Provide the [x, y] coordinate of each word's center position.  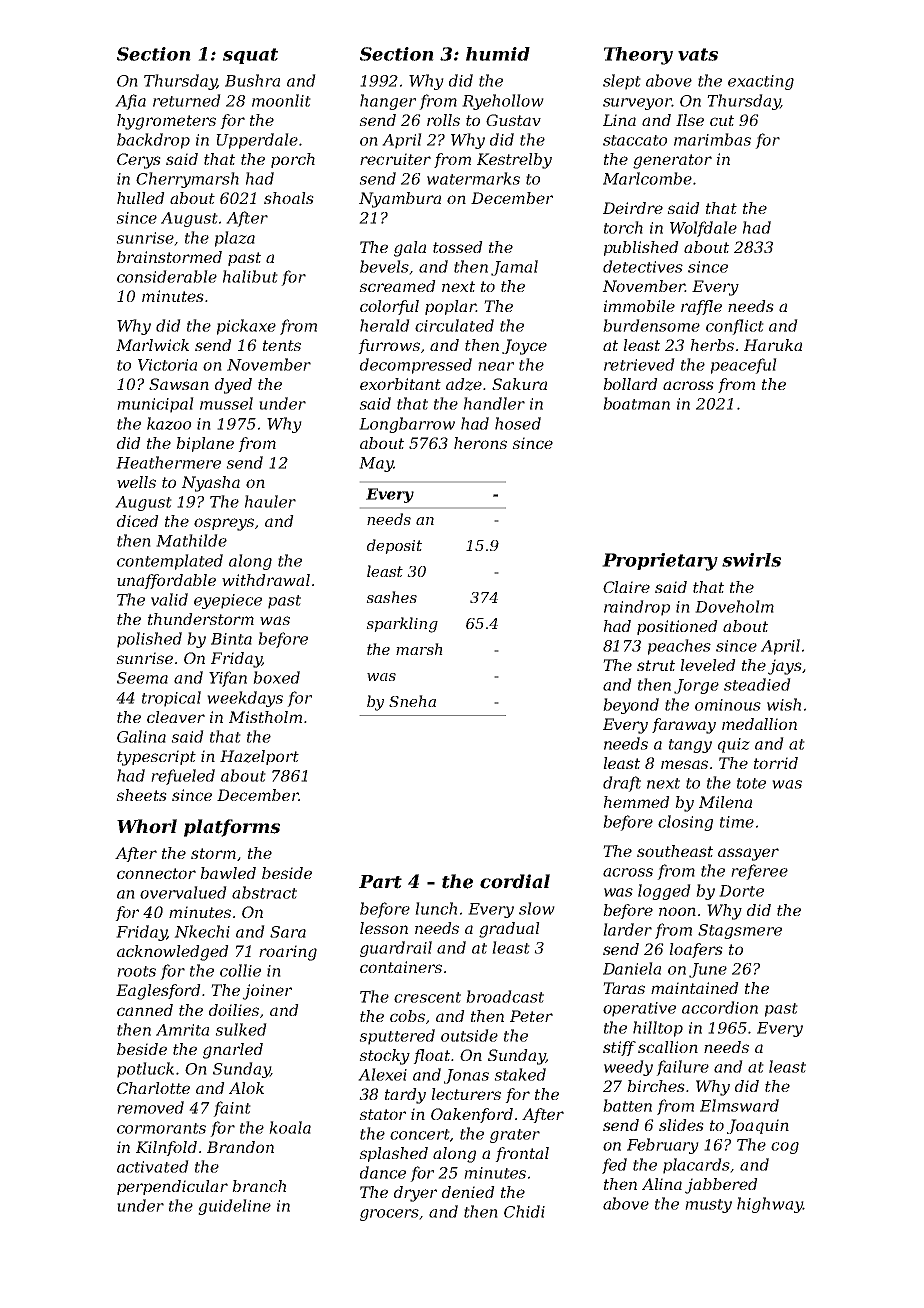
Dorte [741, 891]
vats [698, 54]
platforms [232, 828]
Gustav [513, 120]
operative [639, 1009]
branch [259, 1186]
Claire [626, 587]
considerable [167, 276]
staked [520, 1074]
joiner [267, 992]
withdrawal [266, 580]
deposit [394, 546]
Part [380, 882]
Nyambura [400, 200]
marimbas [712, 139]
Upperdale [257, 141]
